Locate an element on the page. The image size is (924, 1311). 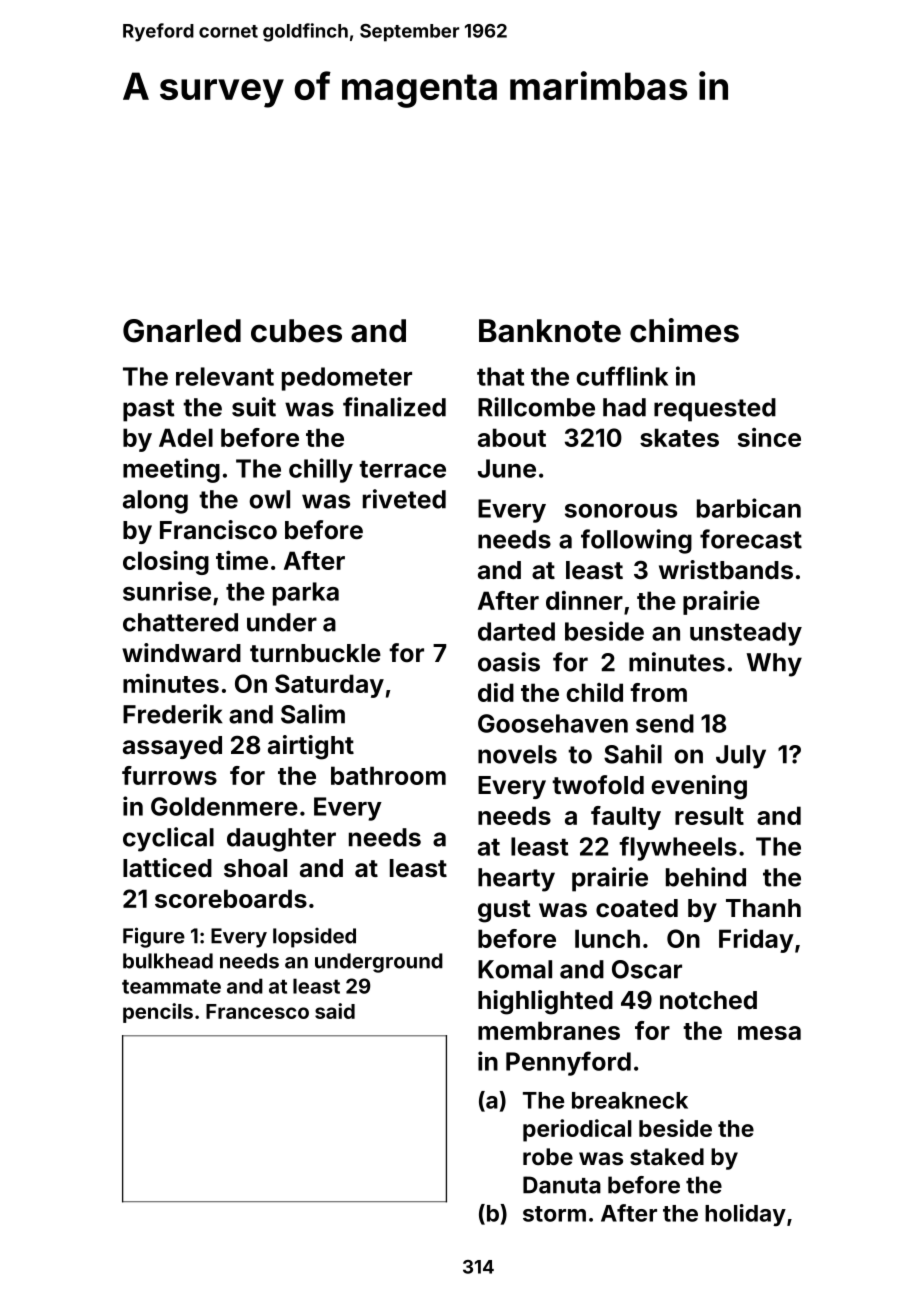
Banknote is located at coordinates (550, 331).
